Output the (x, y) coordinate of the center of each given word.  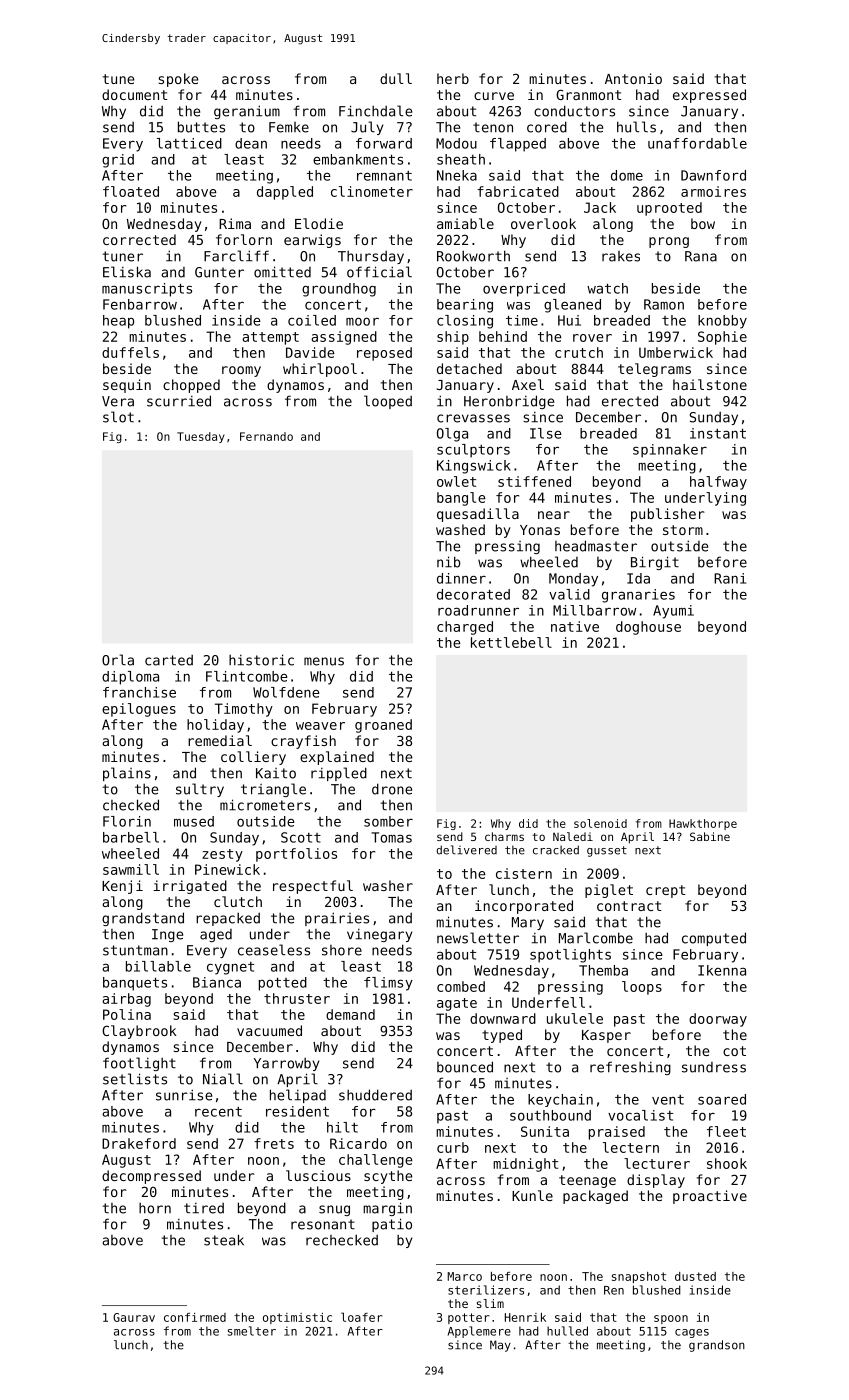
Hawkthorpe (703, 824)
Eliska (127, 272)
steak (224, 1240)
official (379, 272)
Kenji (122, 887)
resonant (323, 1224)
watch (607, 288)
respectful (313, 887)
